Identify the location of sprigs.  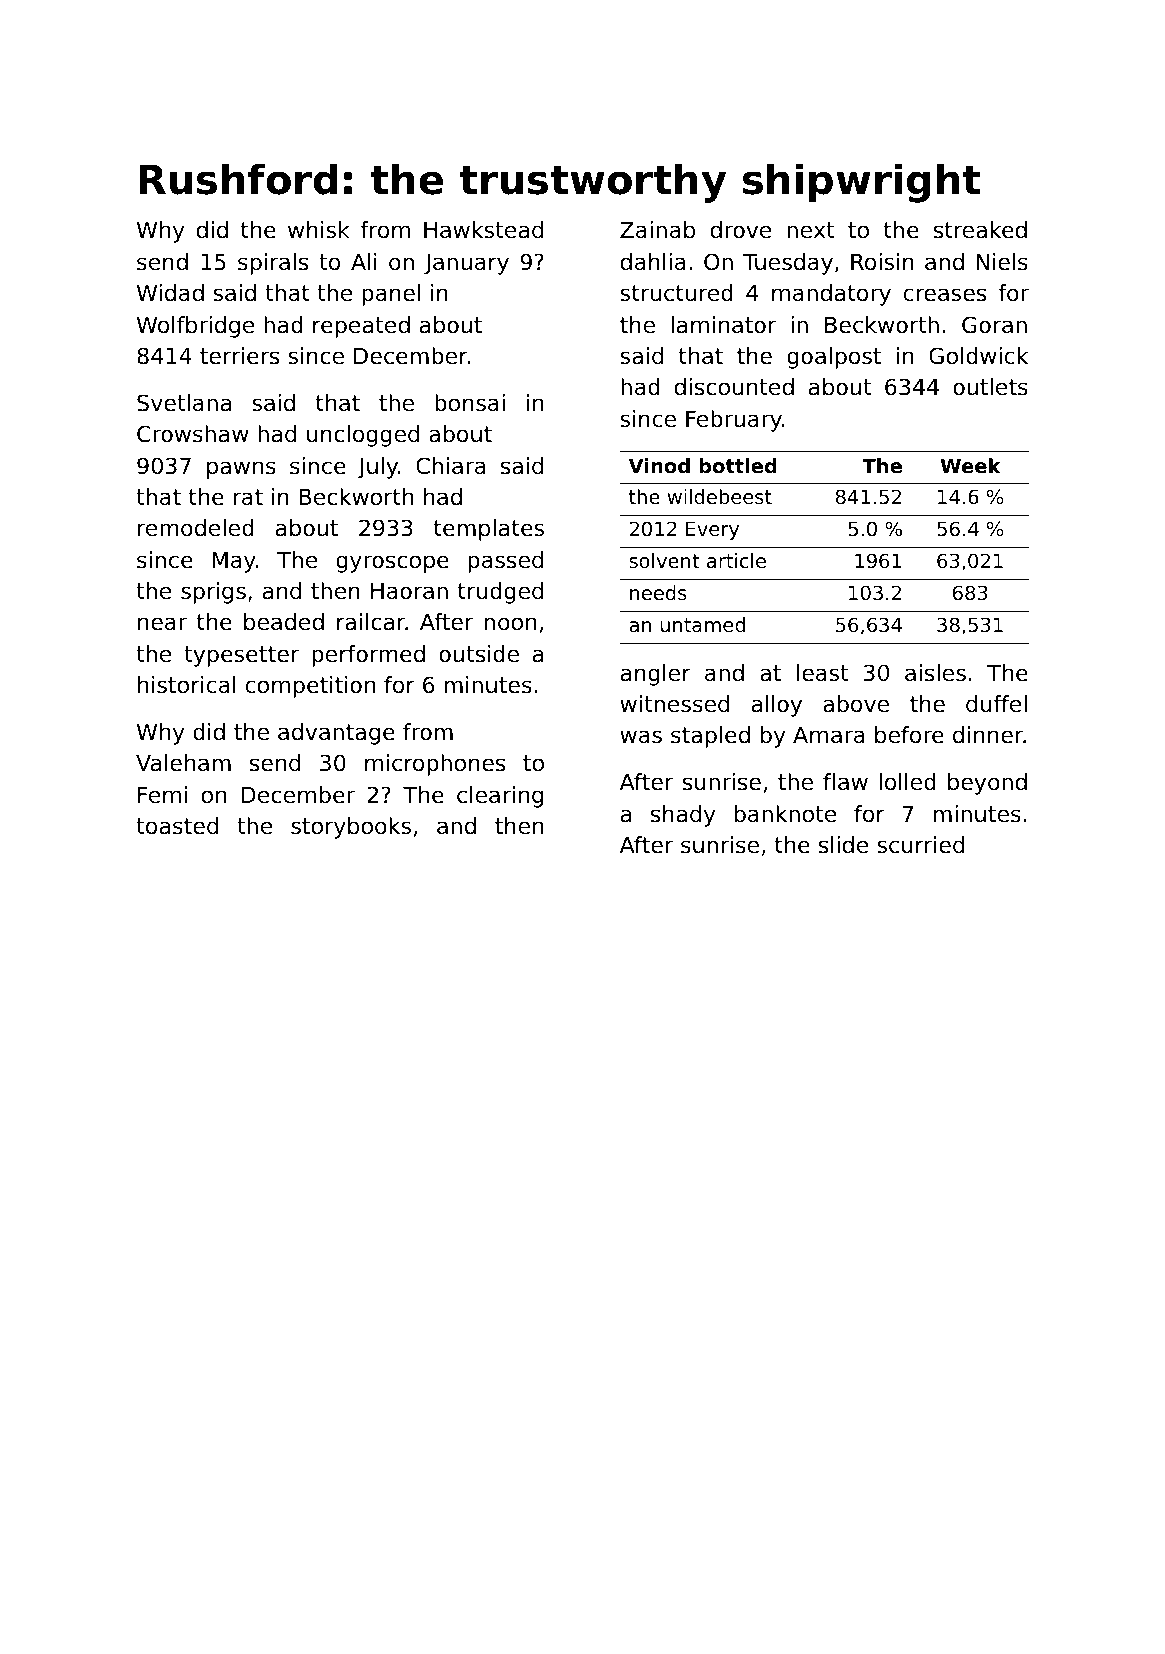
(213, 593).
